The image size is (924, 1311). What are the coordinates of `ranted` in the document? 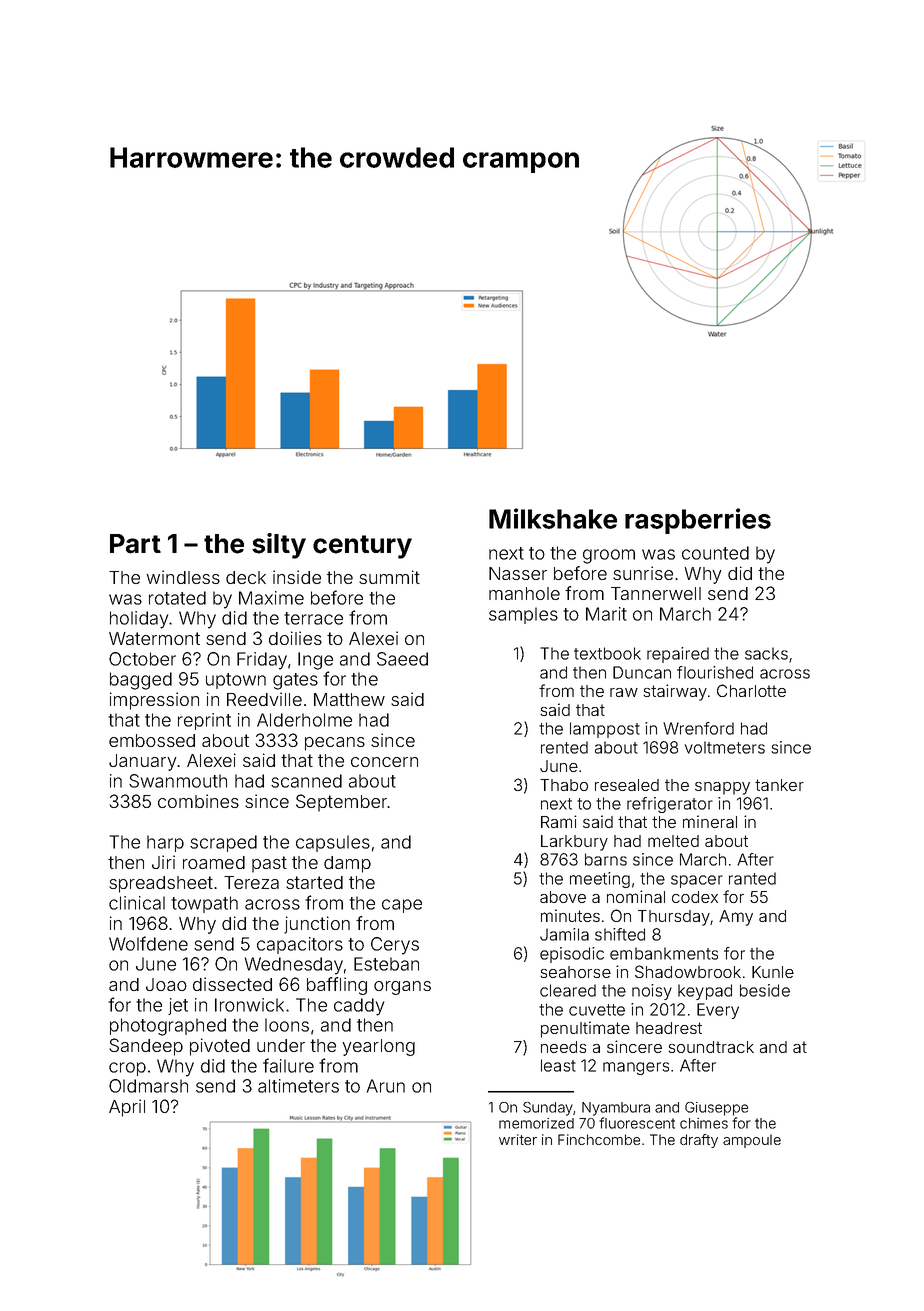 It's located at (752, 878).
